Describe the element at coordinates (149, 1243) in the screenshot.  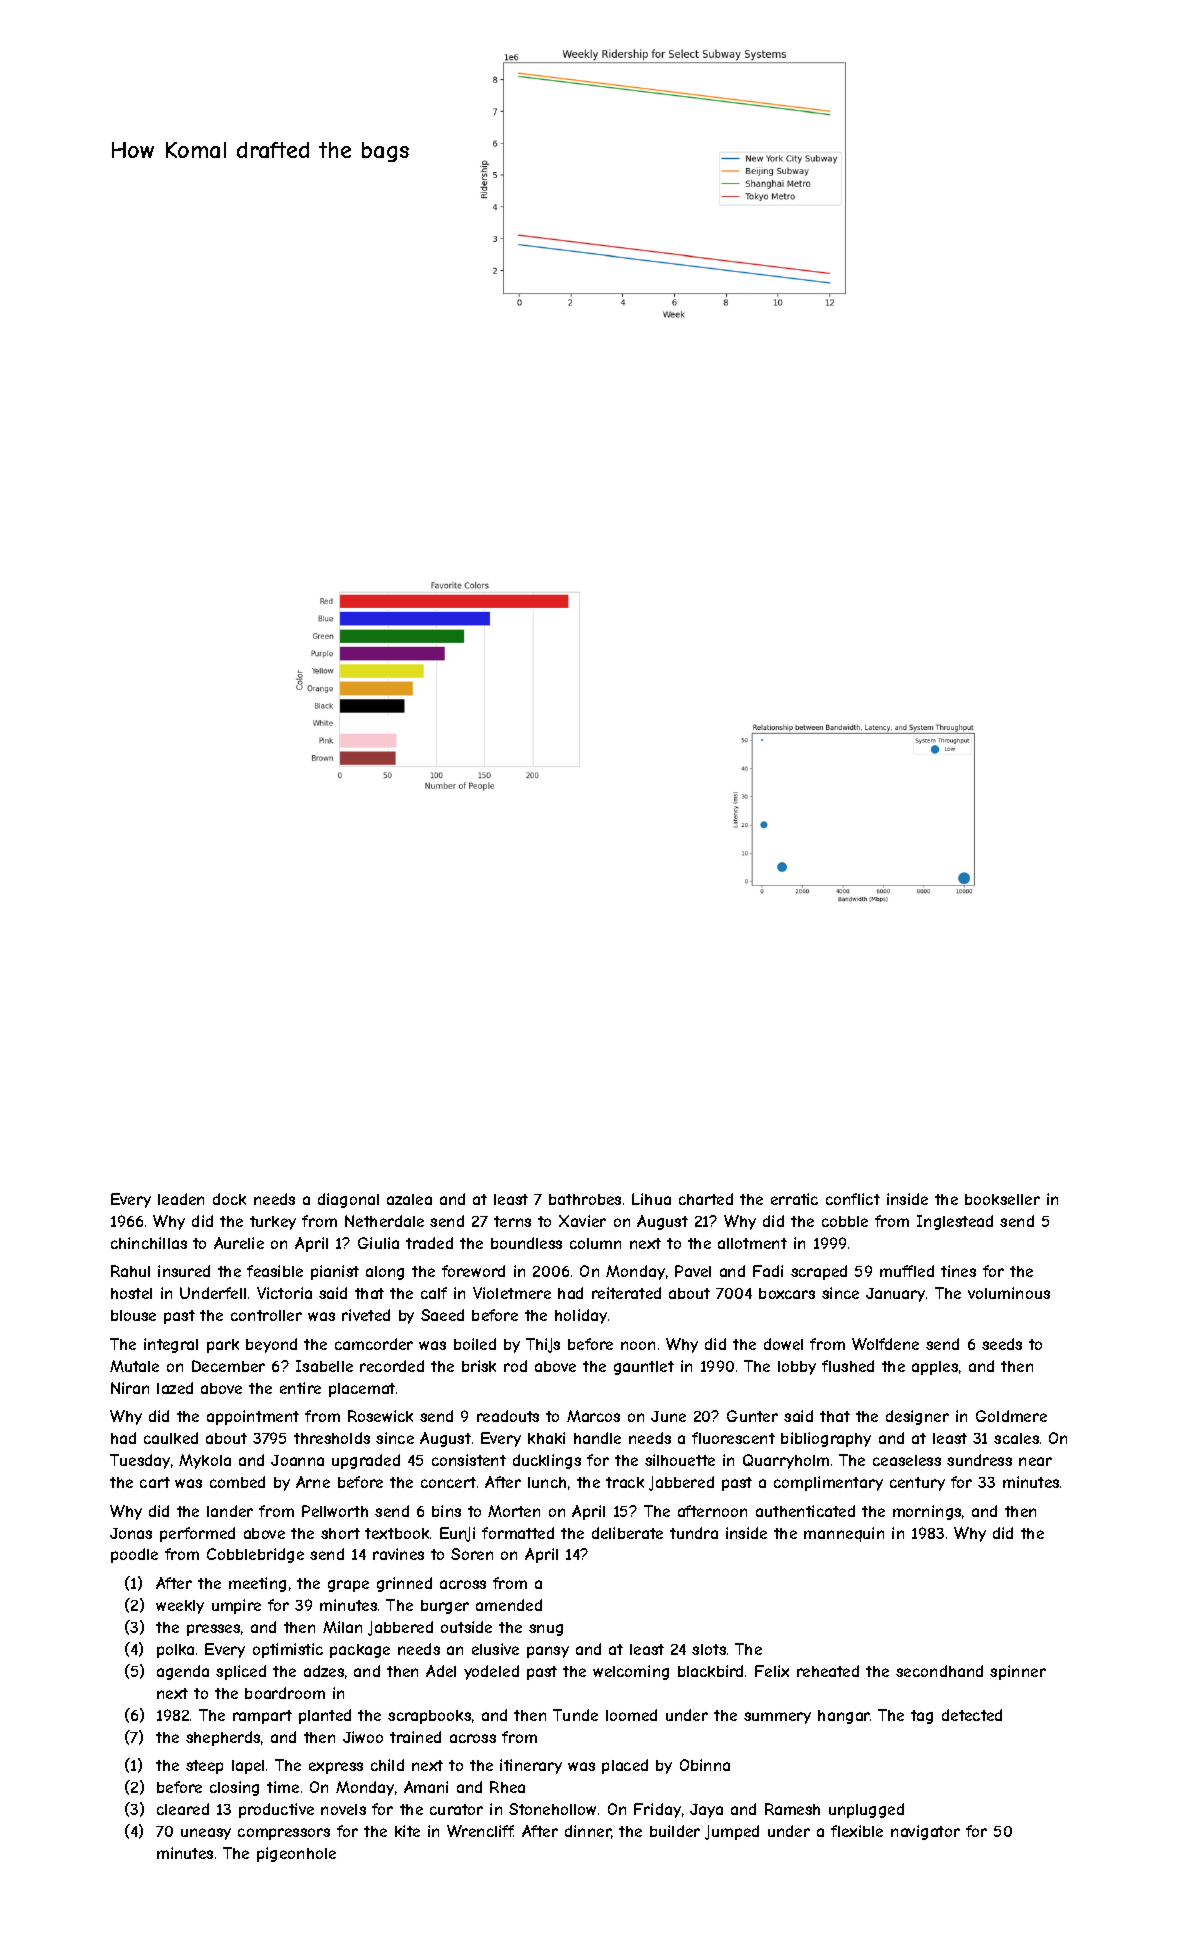
I see `chinchillas` at that location.
